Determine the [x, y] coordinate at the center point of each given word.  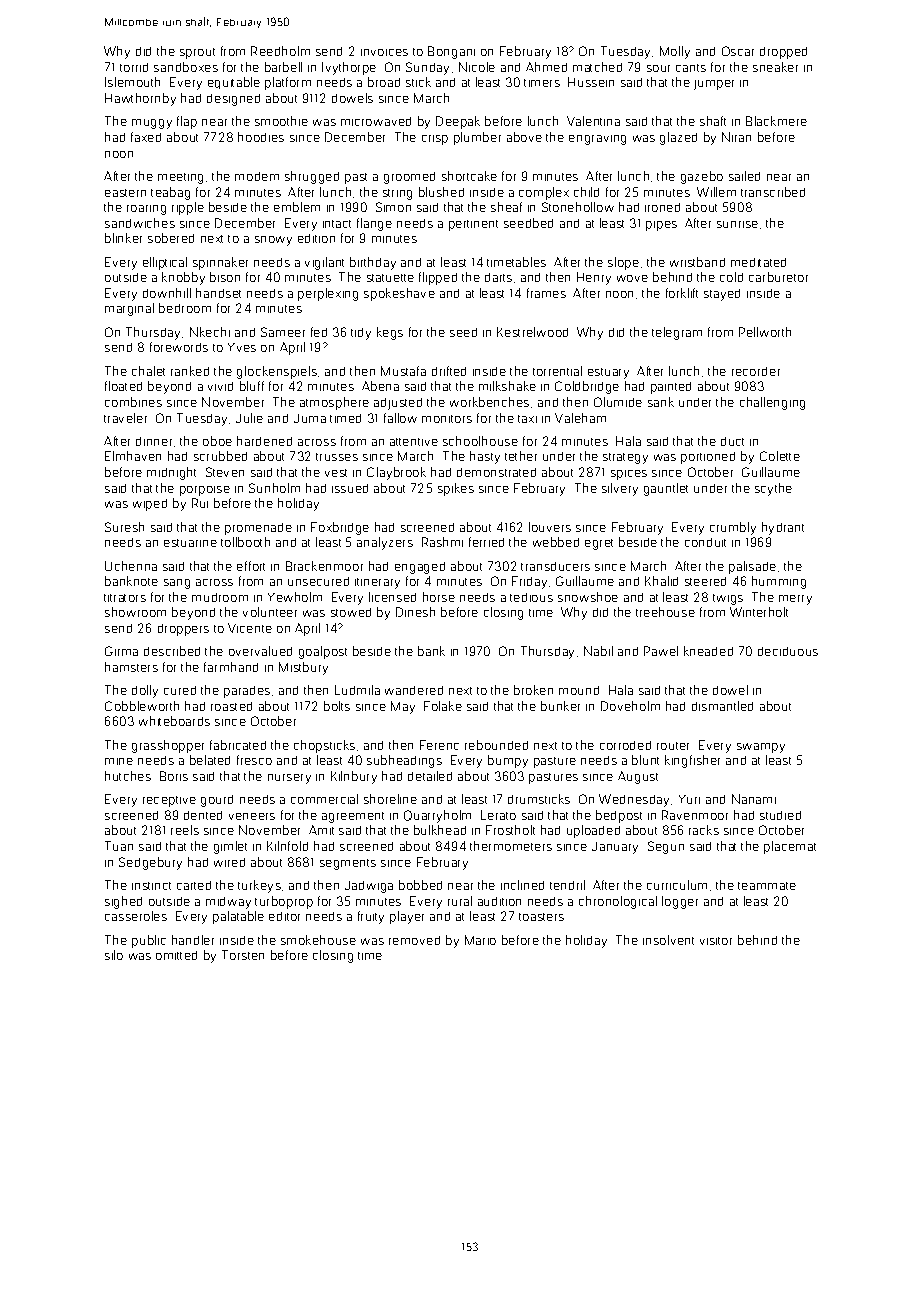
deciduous [788, 651]
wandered [414, 690]
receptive [169, 801]
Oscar [738, 51]
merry [795, 600]
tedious [531, 597]
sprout [197, 53]
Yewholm [295, 597]
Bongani [451, 52]
